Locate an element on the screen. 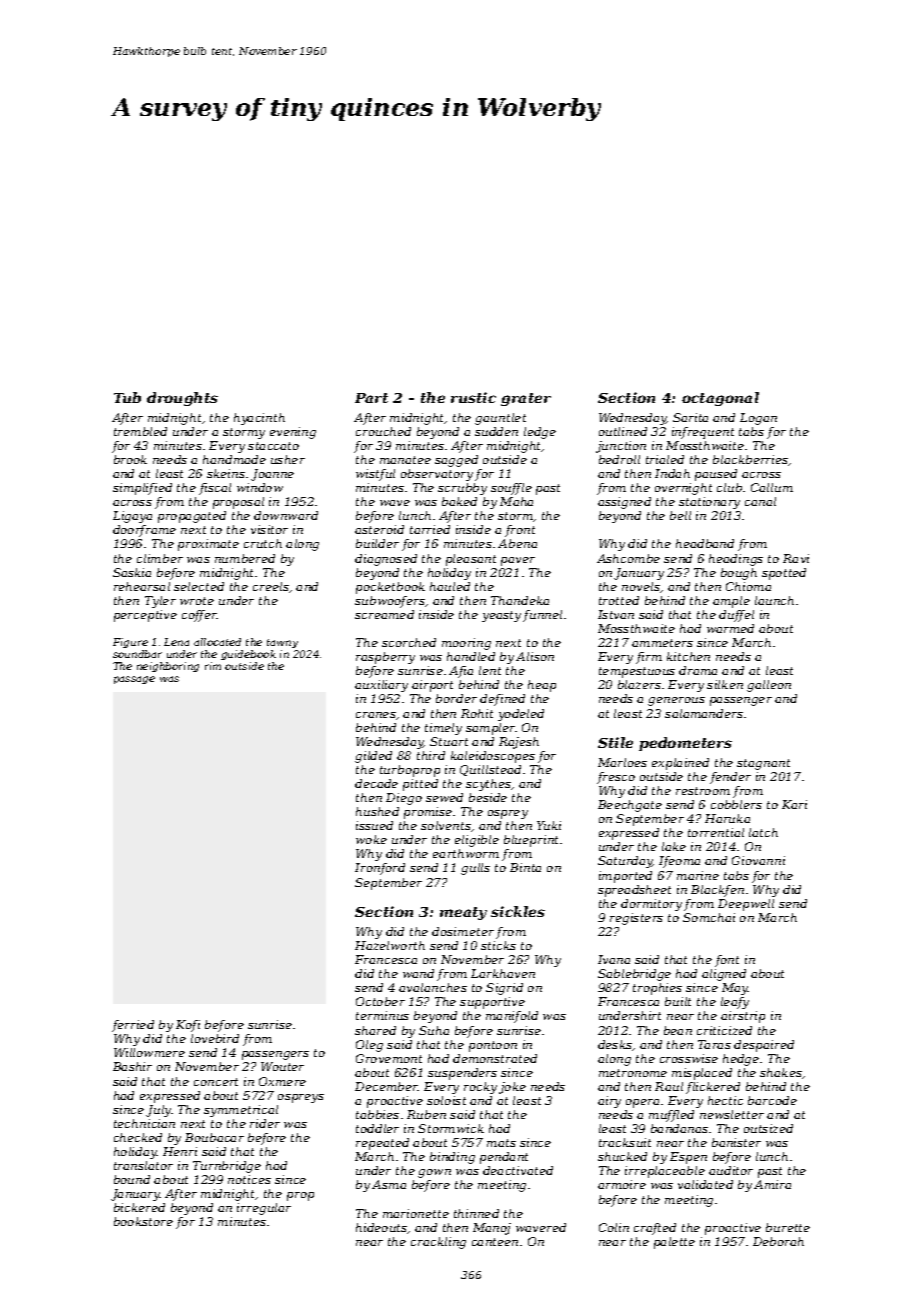 This screenshot has width=924, height=1308. creels is located at coordinates (271, 586).
